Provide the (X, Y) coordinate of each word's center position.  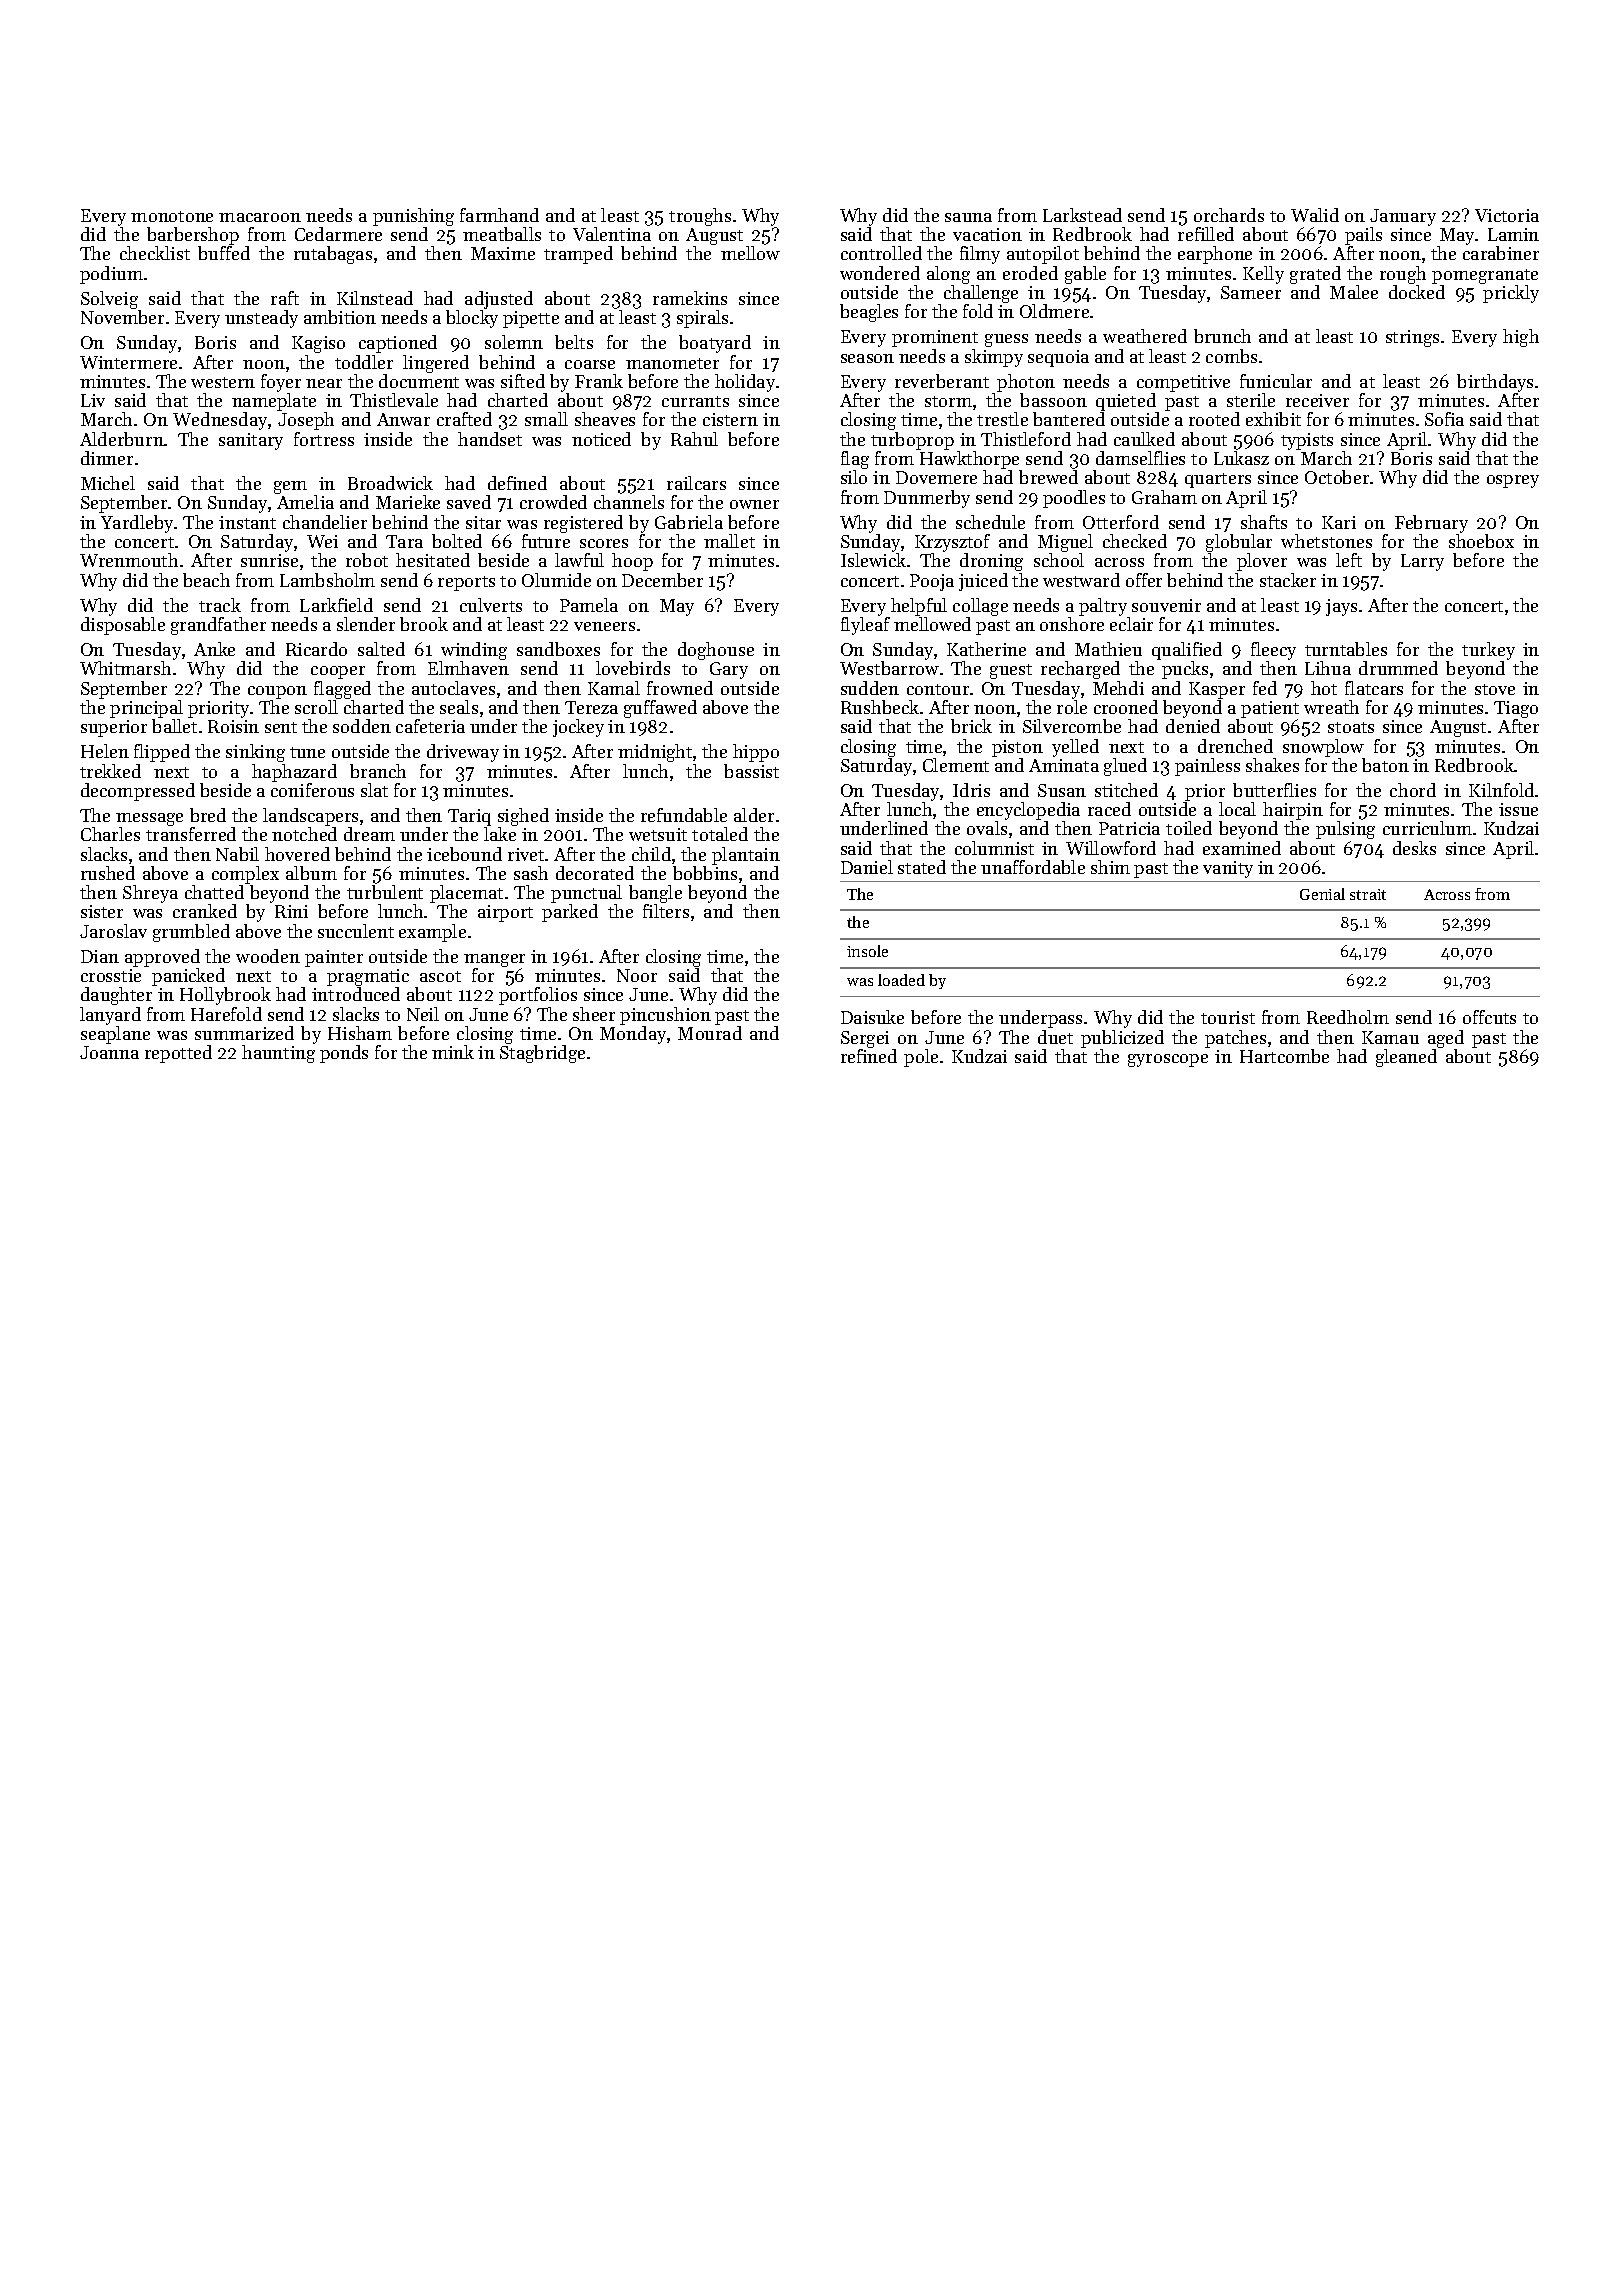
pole (921, 1058)
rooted (1214, 419)
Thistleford (1026, 439)
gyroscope (1168, 1060)
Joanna (109, 1052)
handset (490, 439)
